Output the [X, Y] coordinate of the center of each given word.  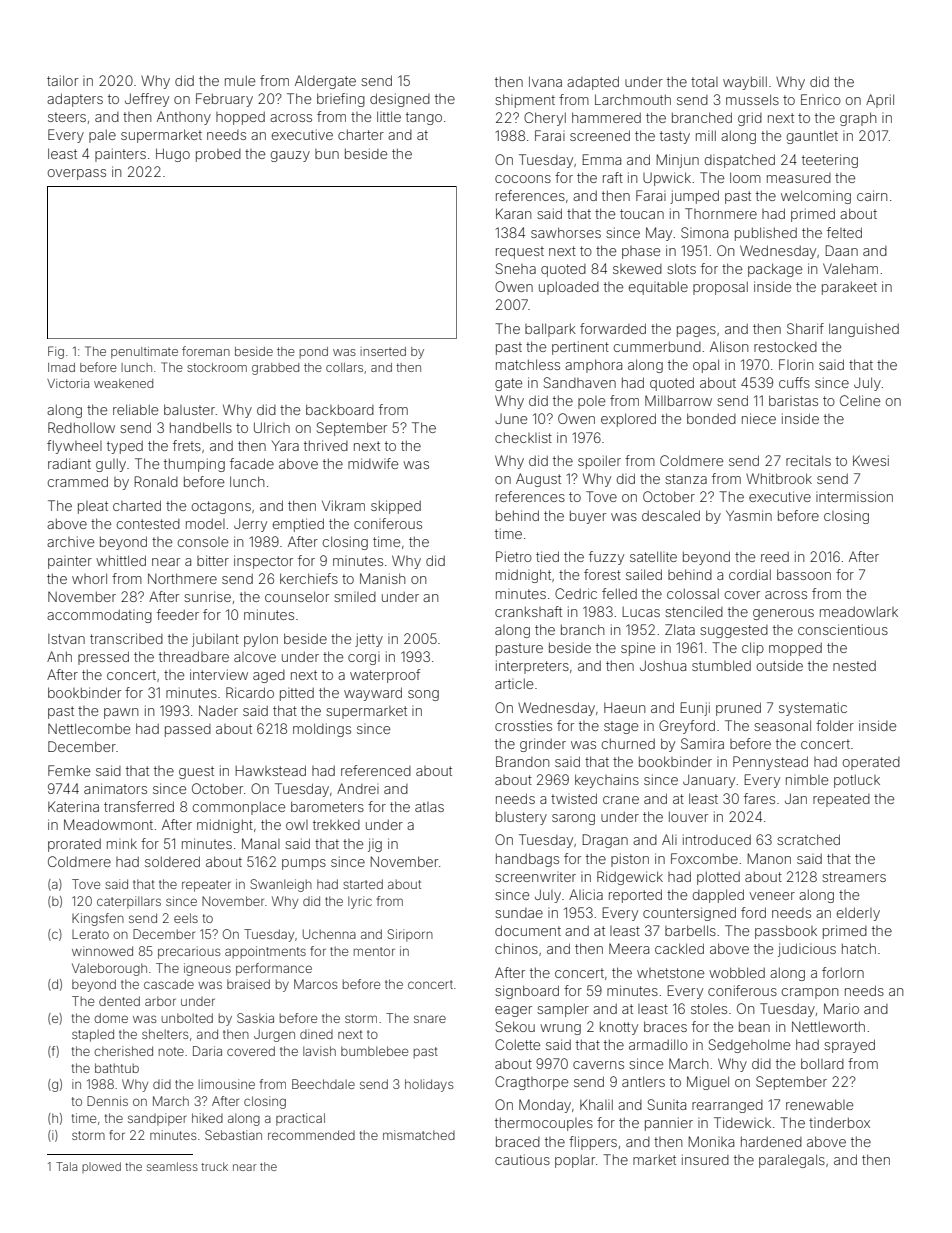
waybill [745, 83]
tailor [62, 80]
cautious [522, 1159]
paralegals [792, 1161]
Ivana [545, 81]
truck [214, 1166]
